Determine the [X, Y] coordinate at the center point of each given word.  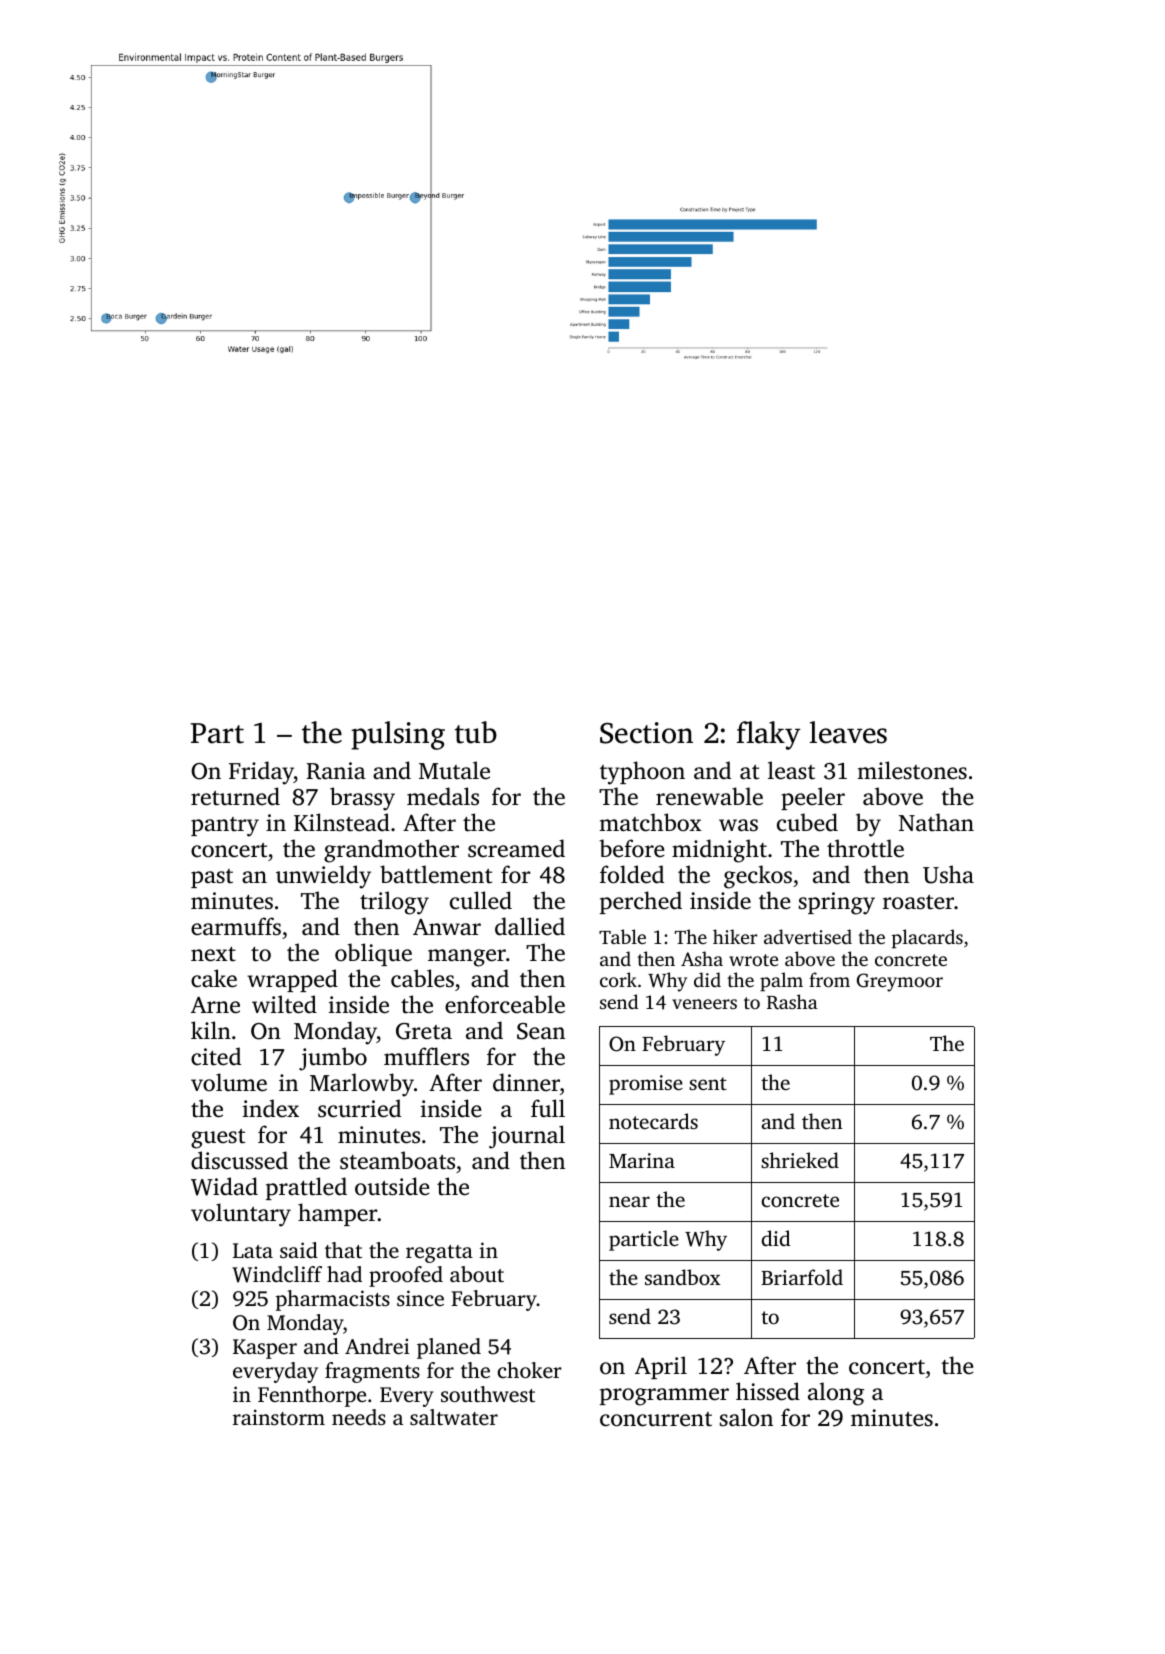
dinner [526, 1082]
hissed [768, 1391]
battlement [436, 874]
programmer [664, 1397]
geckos [758, 877]
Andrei [377, 1346]
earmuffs [236, 926]
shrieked [800, 1160]
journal [527, 1137]
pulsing [398, 735]
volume [229, 1082]
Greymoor [900, 982]
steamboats [397, 1160]
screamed [516, 848]
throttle [865, 848]
